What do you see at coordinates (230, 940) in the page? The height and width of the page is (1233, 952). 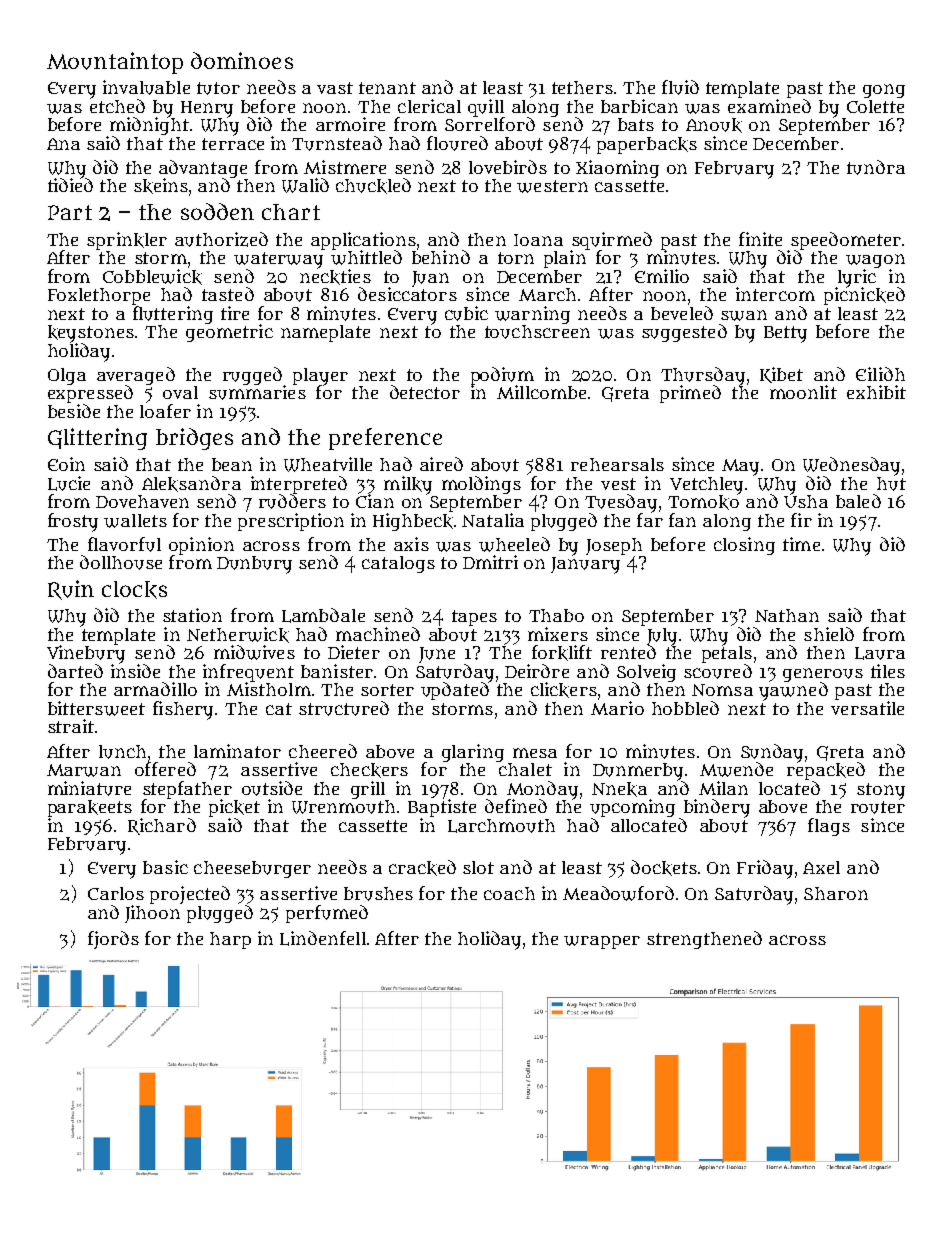 I see `harp` at bounding box center [230, 940].
